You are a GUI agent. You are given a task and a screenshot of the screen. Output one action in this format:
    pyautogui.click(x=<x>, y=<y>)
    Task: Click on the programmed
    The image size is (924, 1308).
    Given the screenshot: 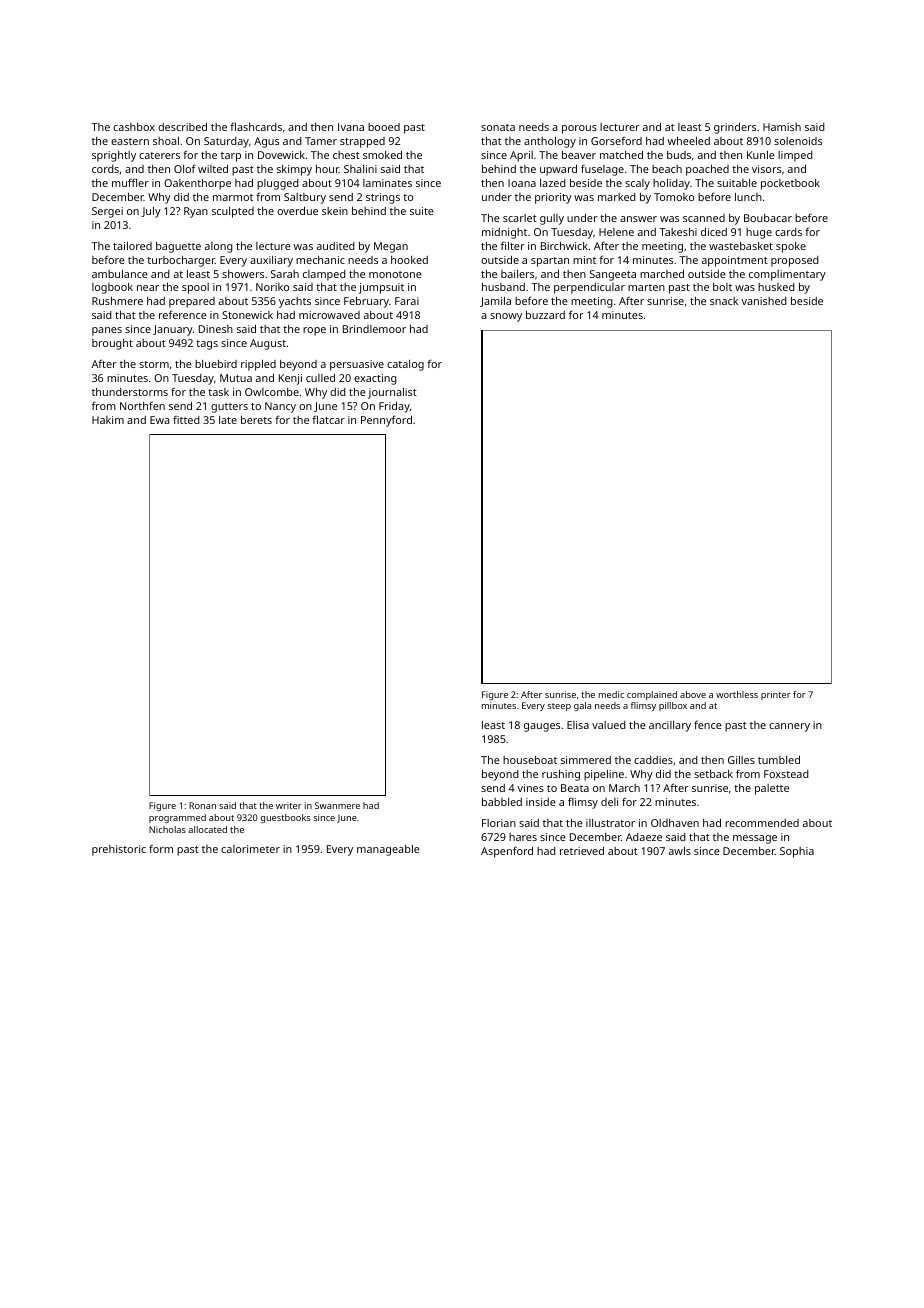 What is the action you would take?
    pyautogui.click(x=177, y=818)
